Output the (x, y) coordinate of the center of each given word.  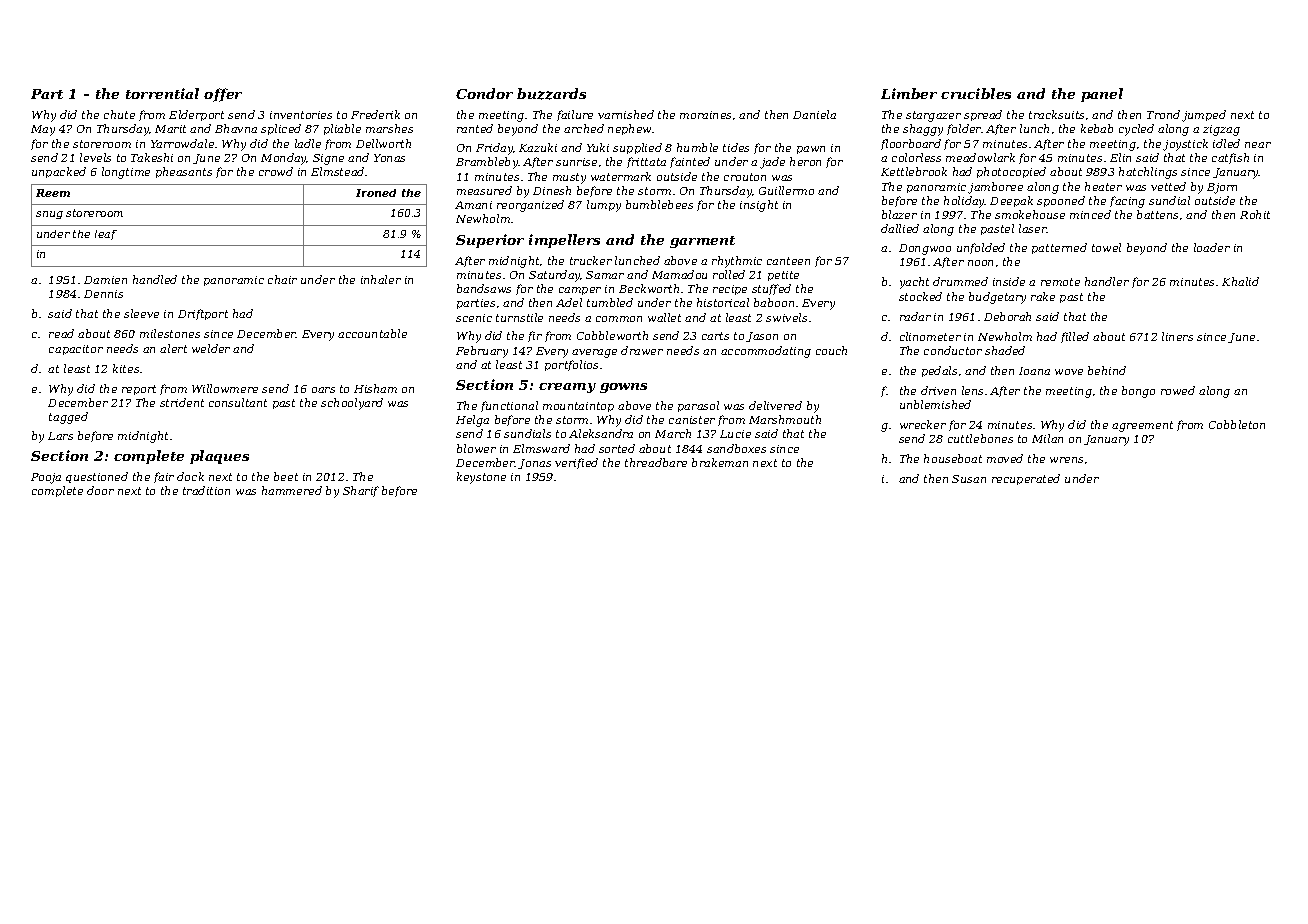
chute (119, 114)
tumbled (610, 302)
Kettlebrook (914, 171)
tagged (68, 418)
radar (915, 316)
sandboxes (736, 448)
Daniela (814, 114)
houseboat (953, 458)
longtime (126, 173)
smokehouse (1030, 214)
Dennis (103, 294)
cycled (1136, 130)
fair (164, 477)
